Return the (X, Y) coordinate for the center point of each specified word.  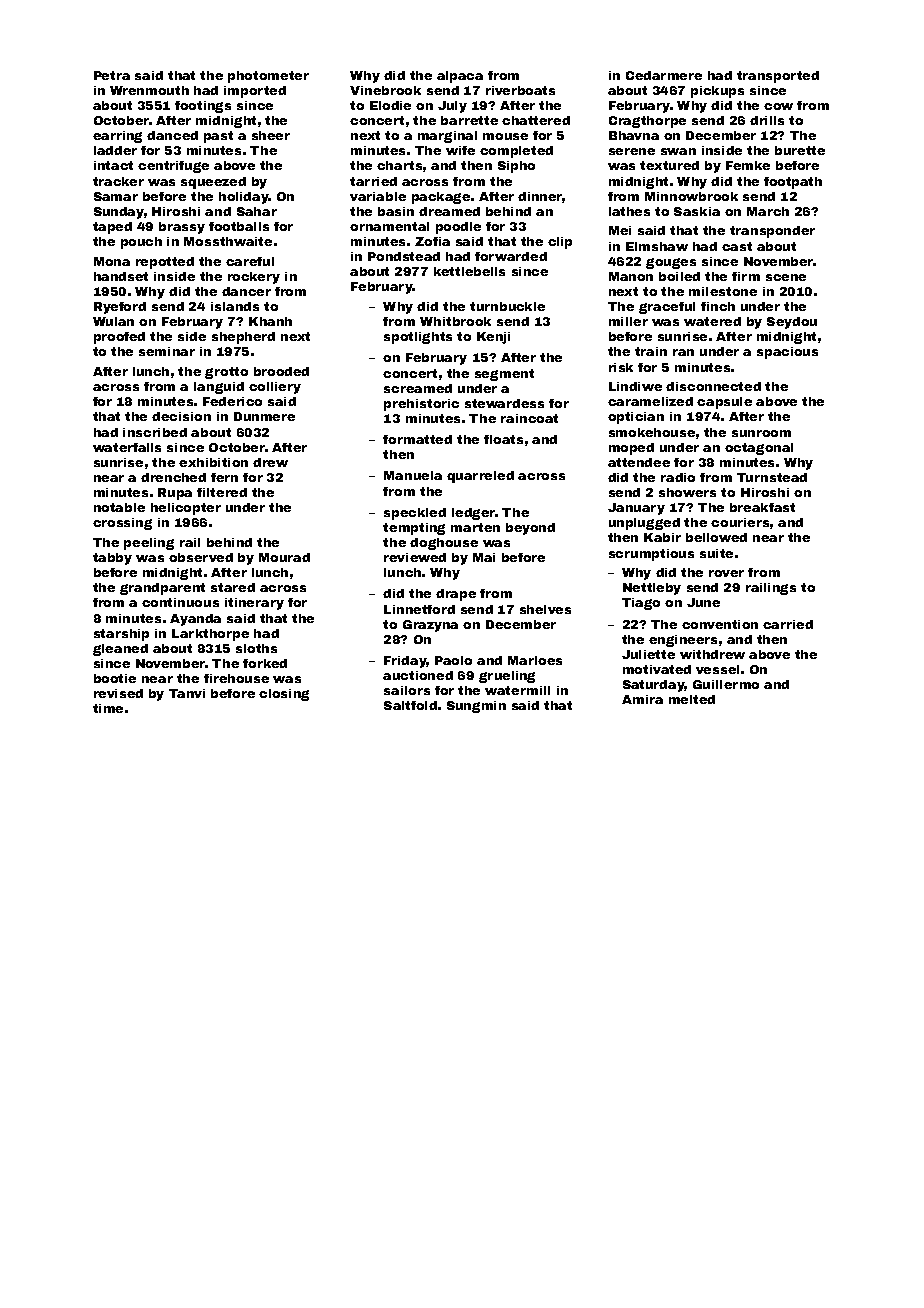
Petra (112, 75)
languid (219, 388)
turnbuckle (507, 306)
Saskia (697, 211)
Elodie (390, 105)
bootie (115, 678)
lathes (629, 211)
